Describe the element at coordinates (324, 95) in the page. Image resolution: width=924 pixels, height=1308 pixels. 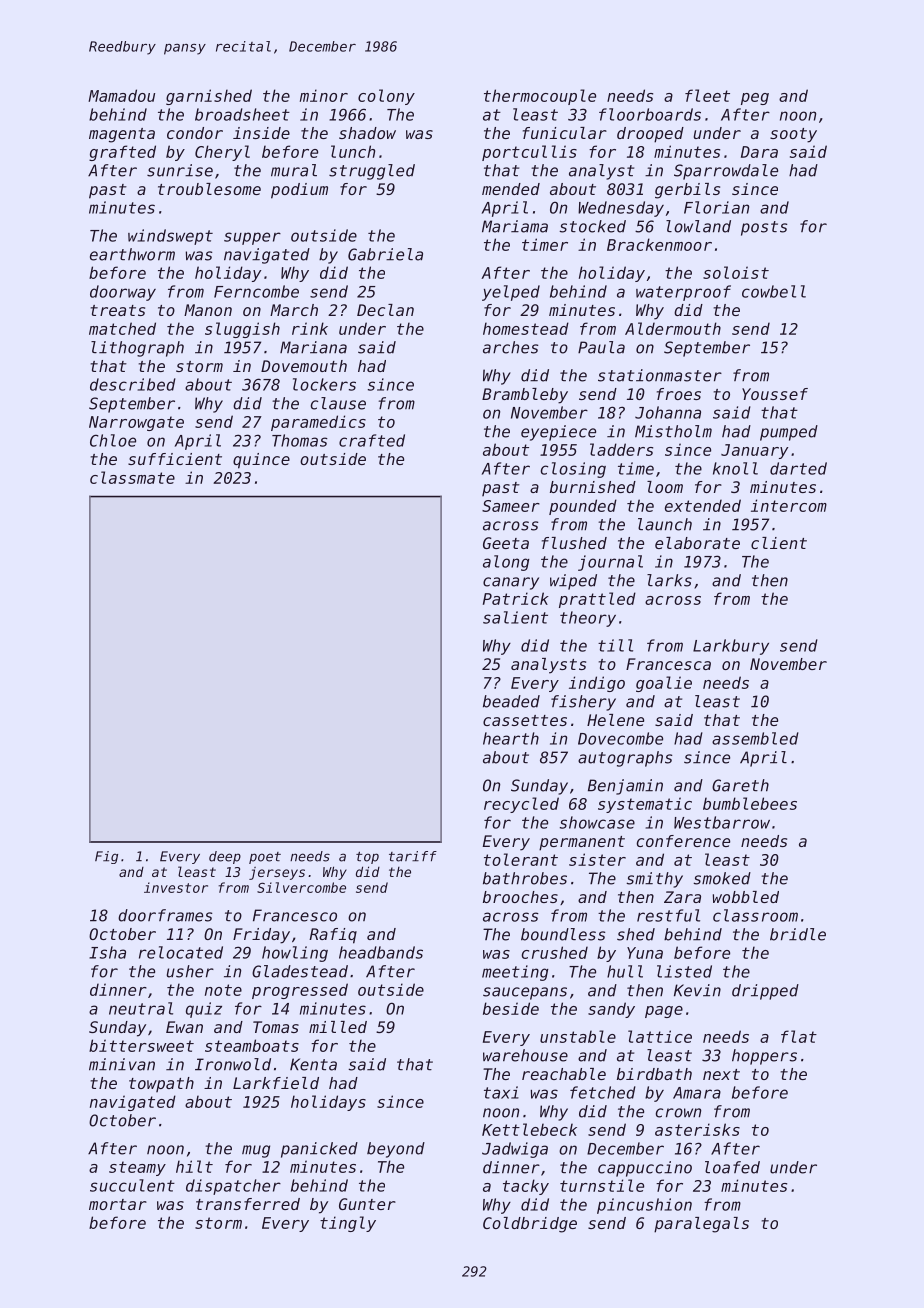
I see `minor` at that location.
